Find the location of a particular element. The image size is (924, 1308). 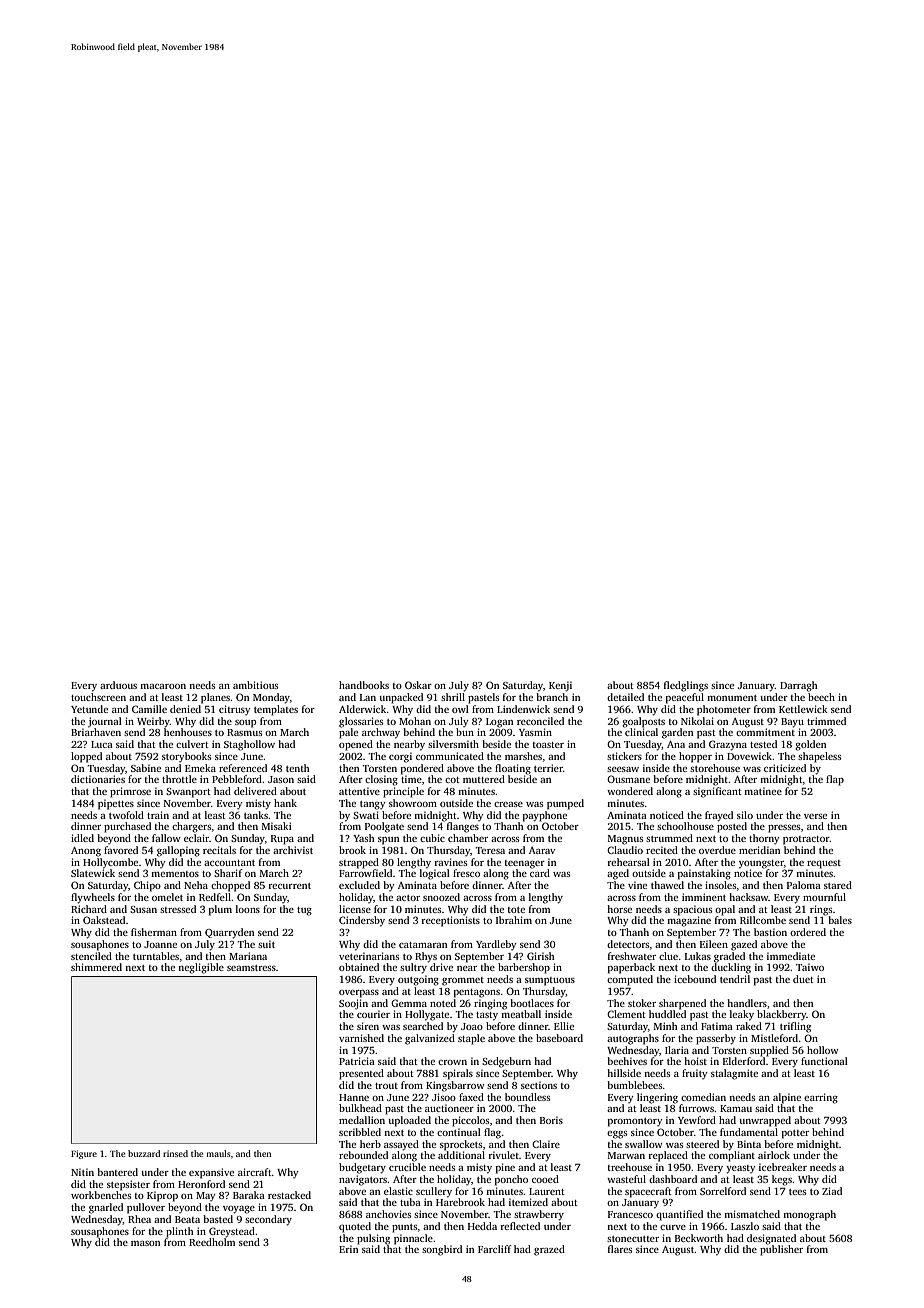

lopped is located at coordinates (86, 757).
